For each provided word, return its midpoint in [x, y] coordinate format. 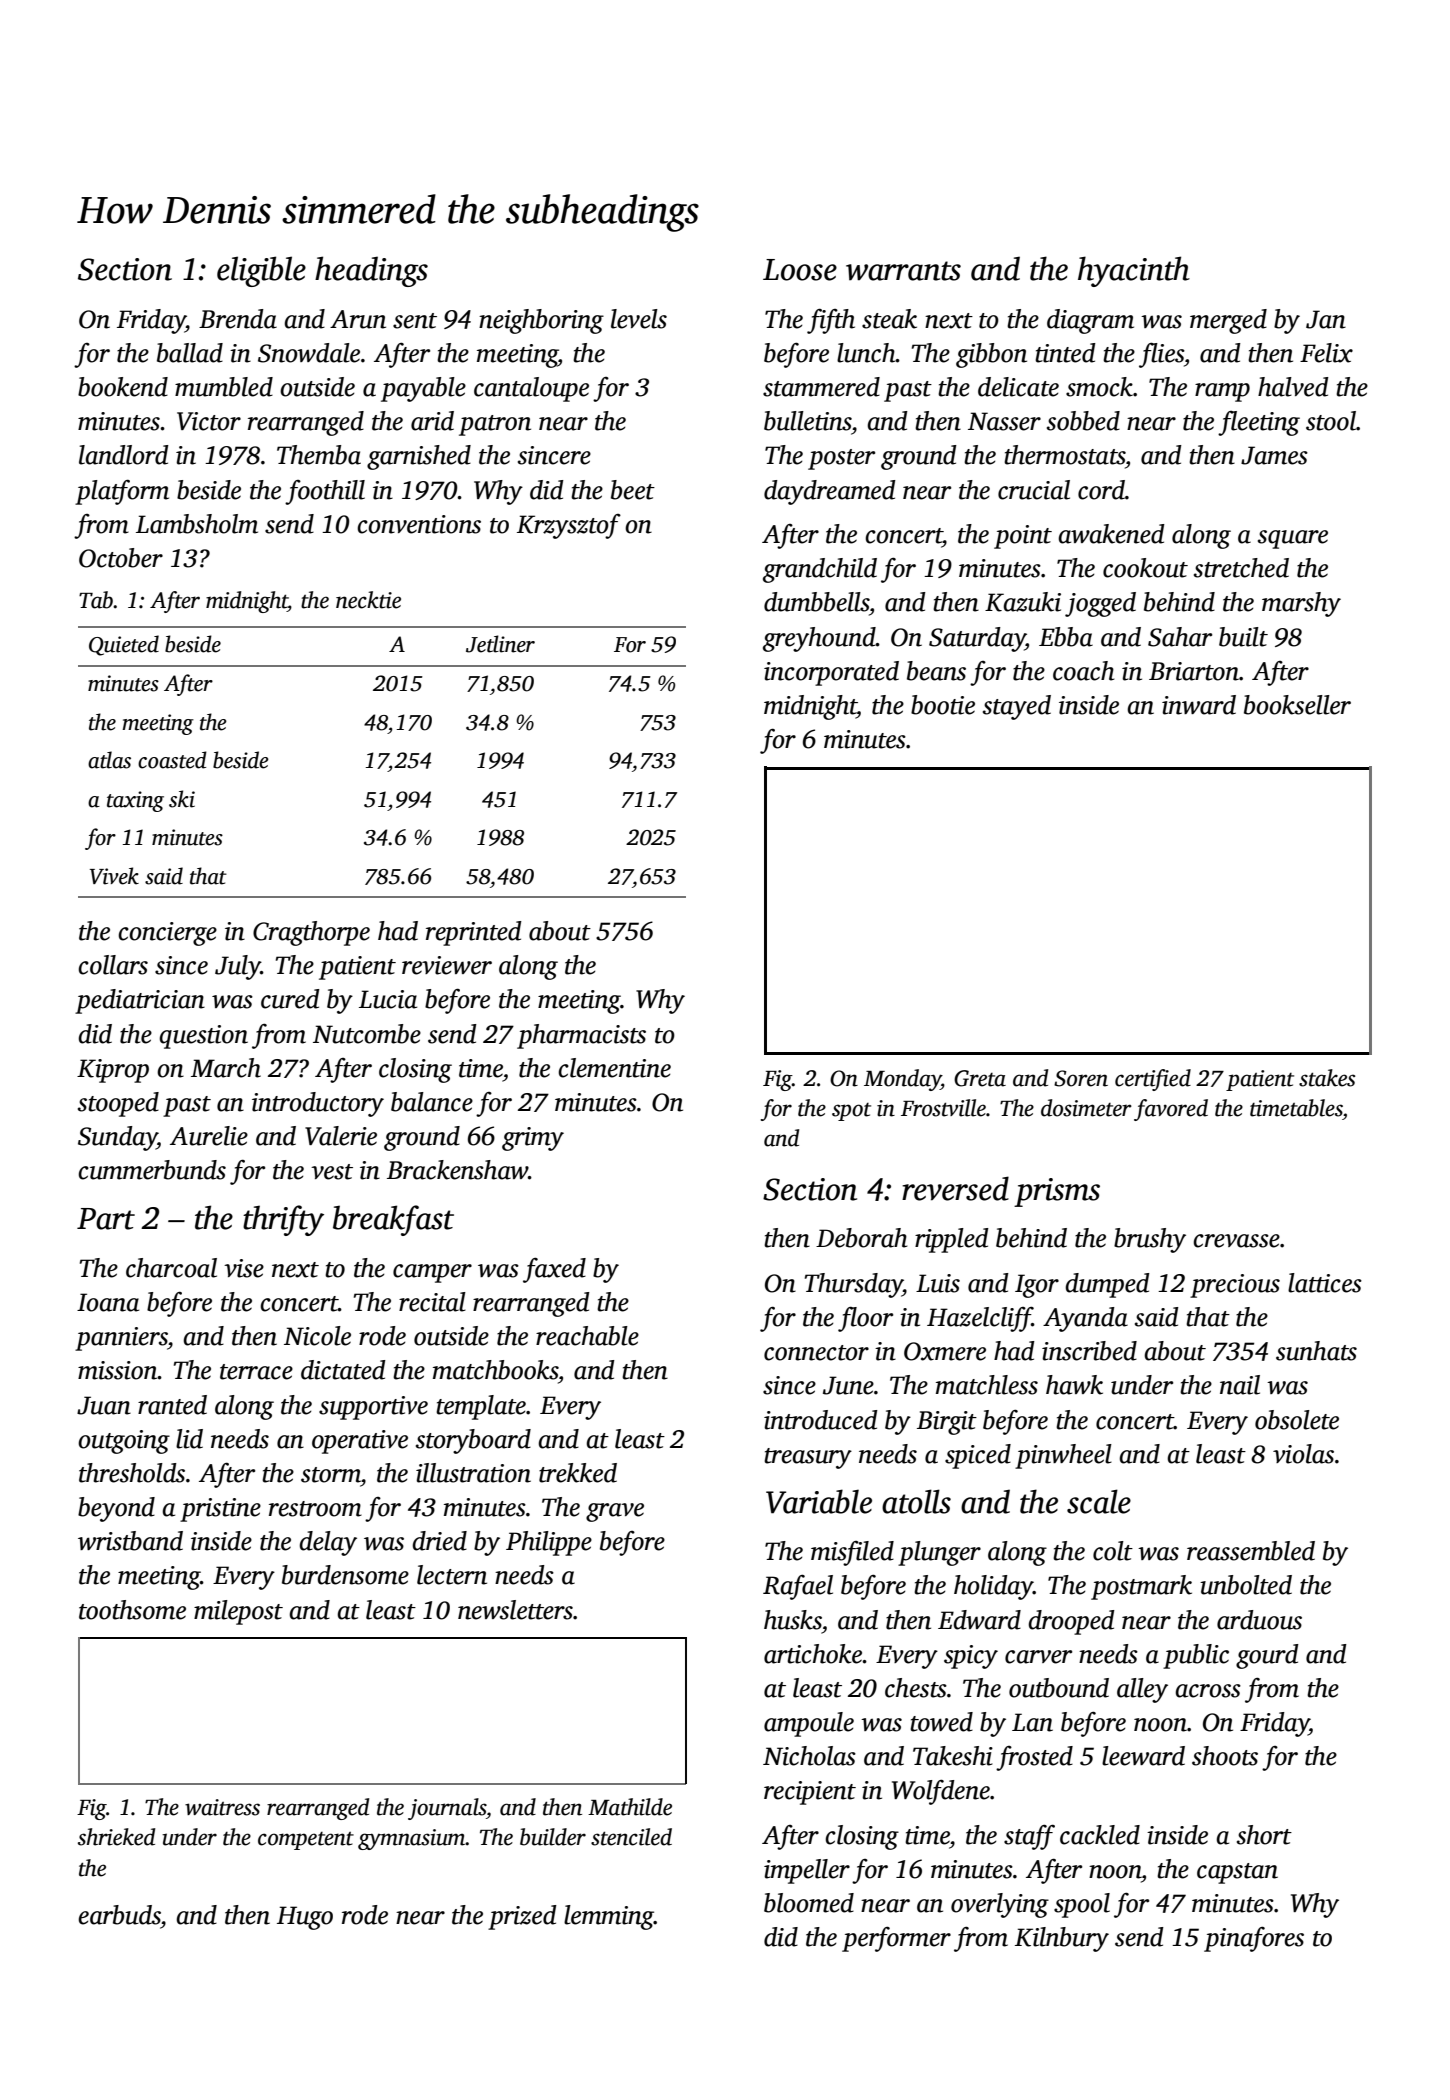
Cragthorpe [311, 933]
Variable [819, 1501]
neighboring [541, 321]
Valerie [341, 1136]
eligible [261, 271]
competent [306, 1841]
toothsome [132, 1610]
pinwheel [1063, 1456]
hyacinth [1134, 271]
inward [1199, 705]
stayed [1017, 707]
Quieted [124, 645]
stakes [1327, 1078]
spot [851, 1112]
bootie [943, 705]
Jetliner [500, 644]
